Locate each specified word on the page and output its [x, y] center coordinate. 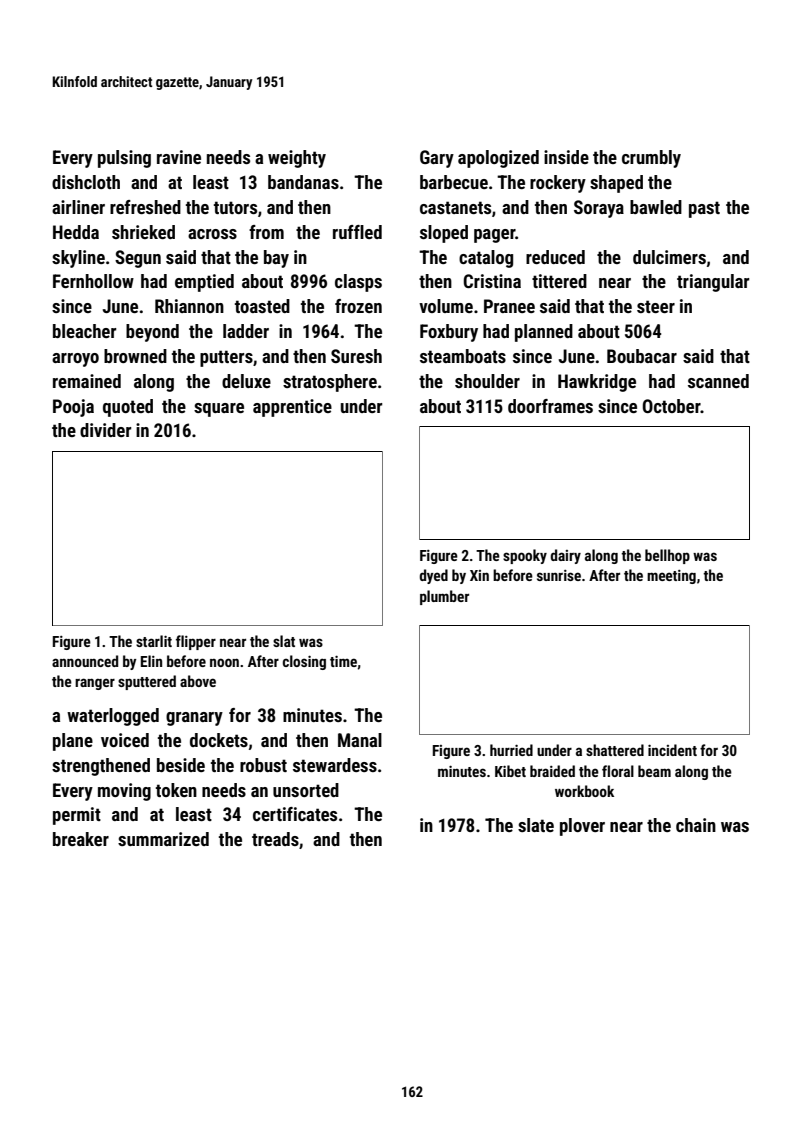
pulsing [124, 159]
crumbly [651, 159]
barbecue [454, 182]
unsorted [306, 790]
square [219, 410]
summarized [163, 839]
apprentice [292, 408]
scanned [718, 381]
